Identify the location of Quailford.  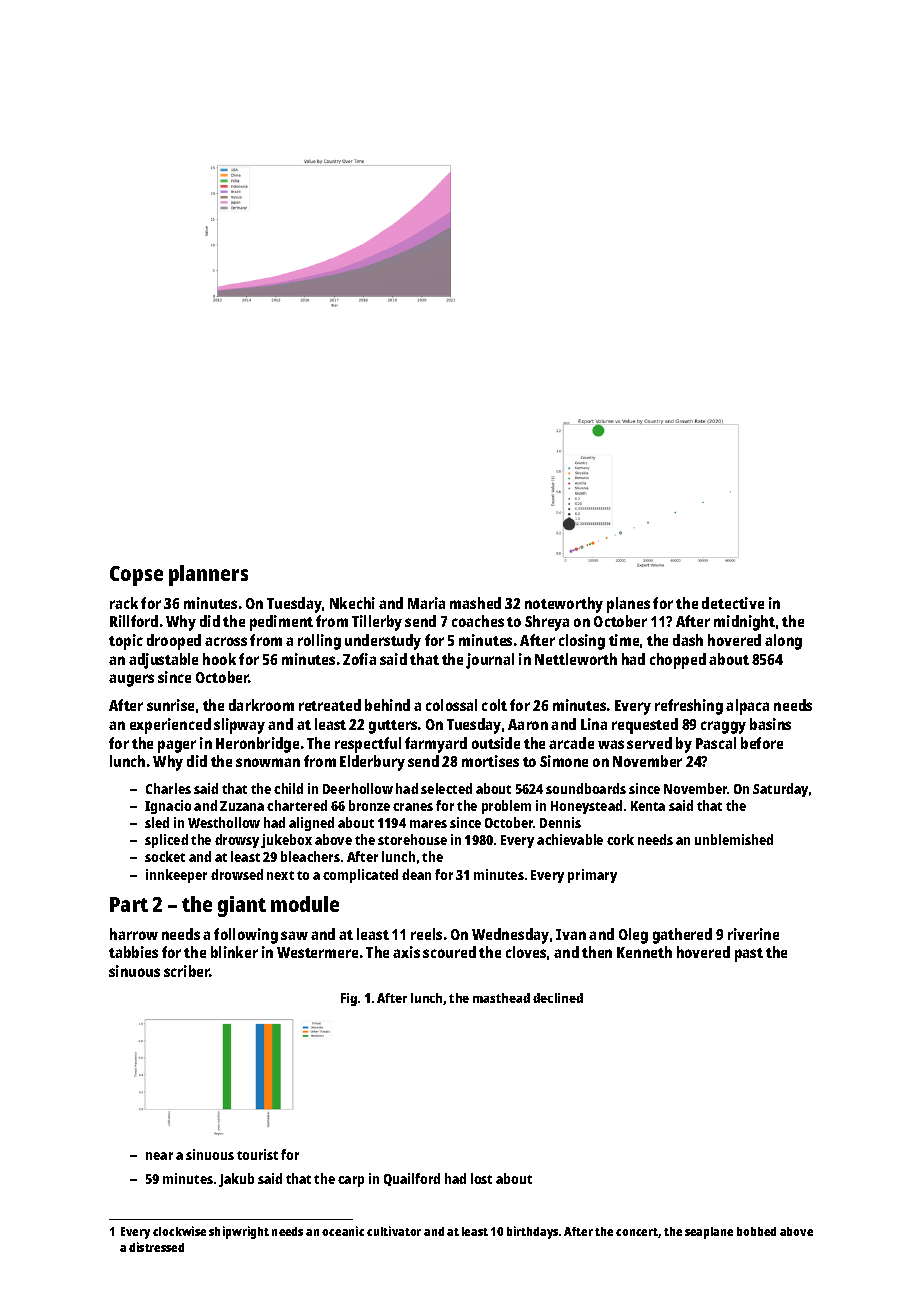
(412, 1179).
